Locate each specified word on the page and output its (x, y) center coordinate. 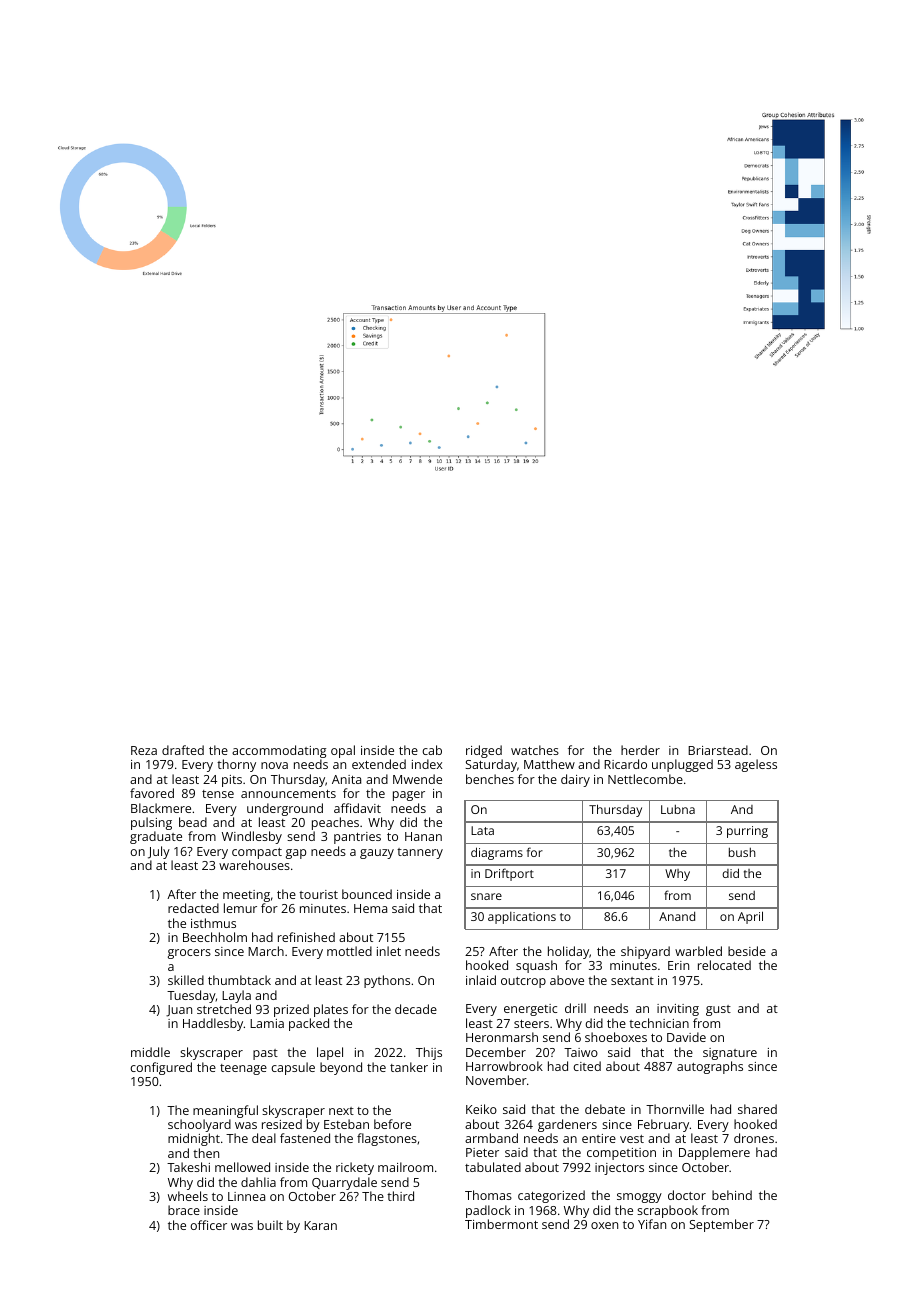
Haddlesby (213, 1024)
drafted (183, 750)
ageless (756, 765)
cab (432, 750)
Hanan (423, 836)
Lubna (678, 809)
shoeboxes (616, 1037)
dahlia (258, 1182)
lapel (330, 1053)
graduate (156, 837)
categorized (551, 1196)
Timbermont (501, 1224)
